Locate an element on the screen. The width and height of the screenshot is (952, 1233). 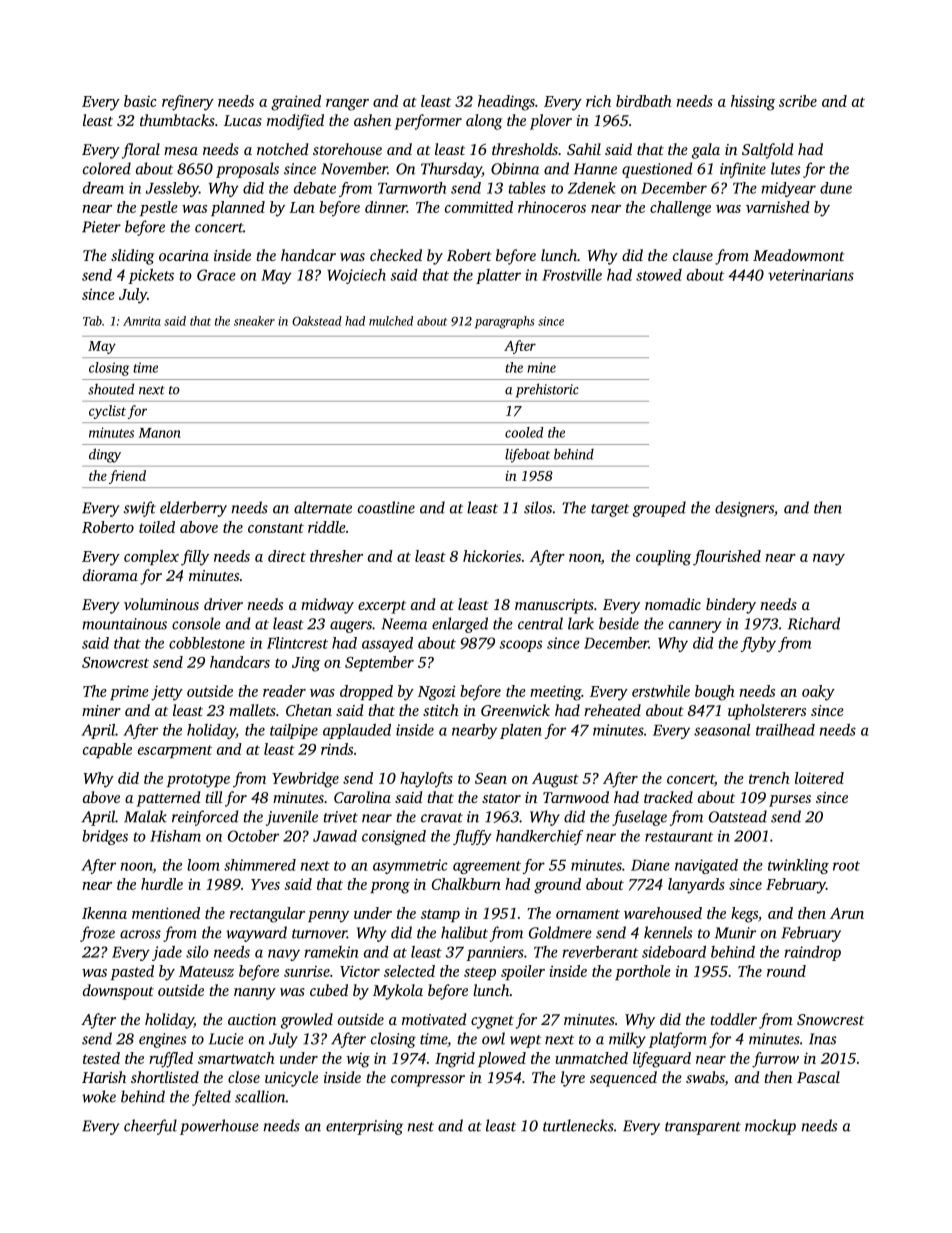
agreement is located at coordinates (487, 867).
